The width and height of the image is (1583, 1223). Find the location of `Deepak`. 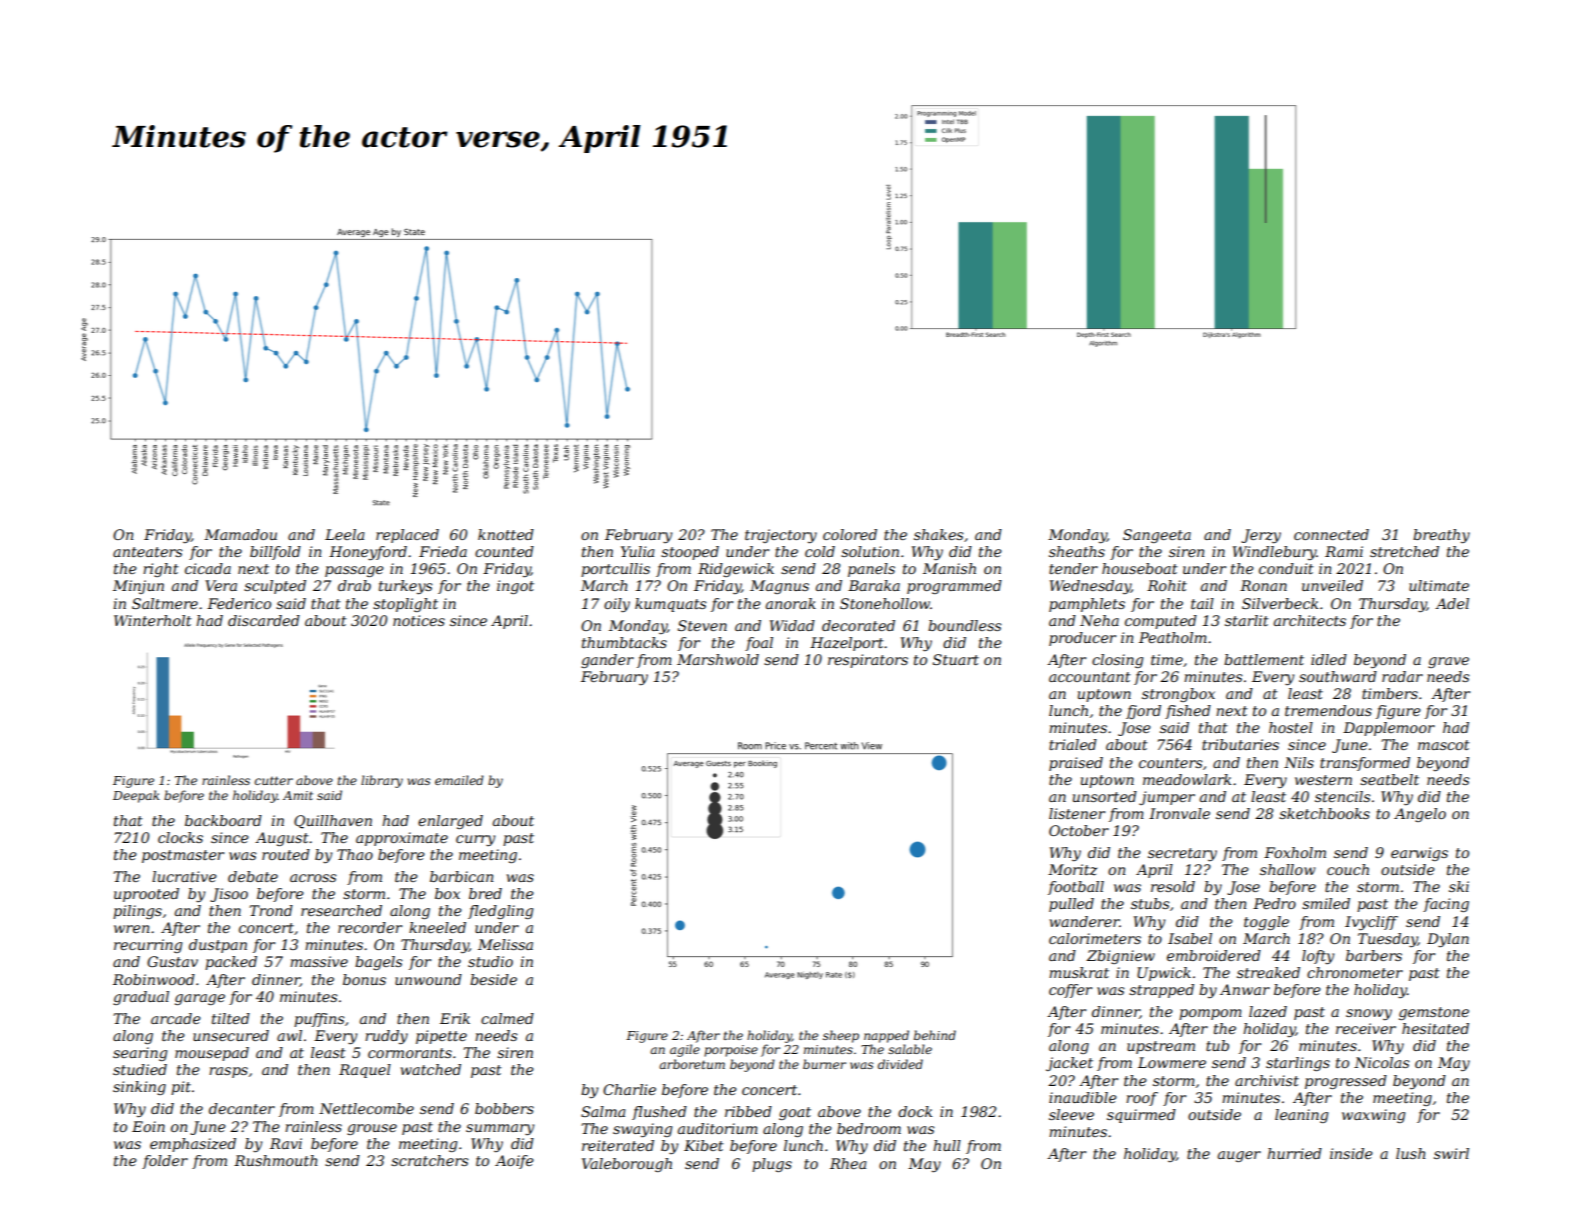

Deepak is located at coordinates (136, 796).
